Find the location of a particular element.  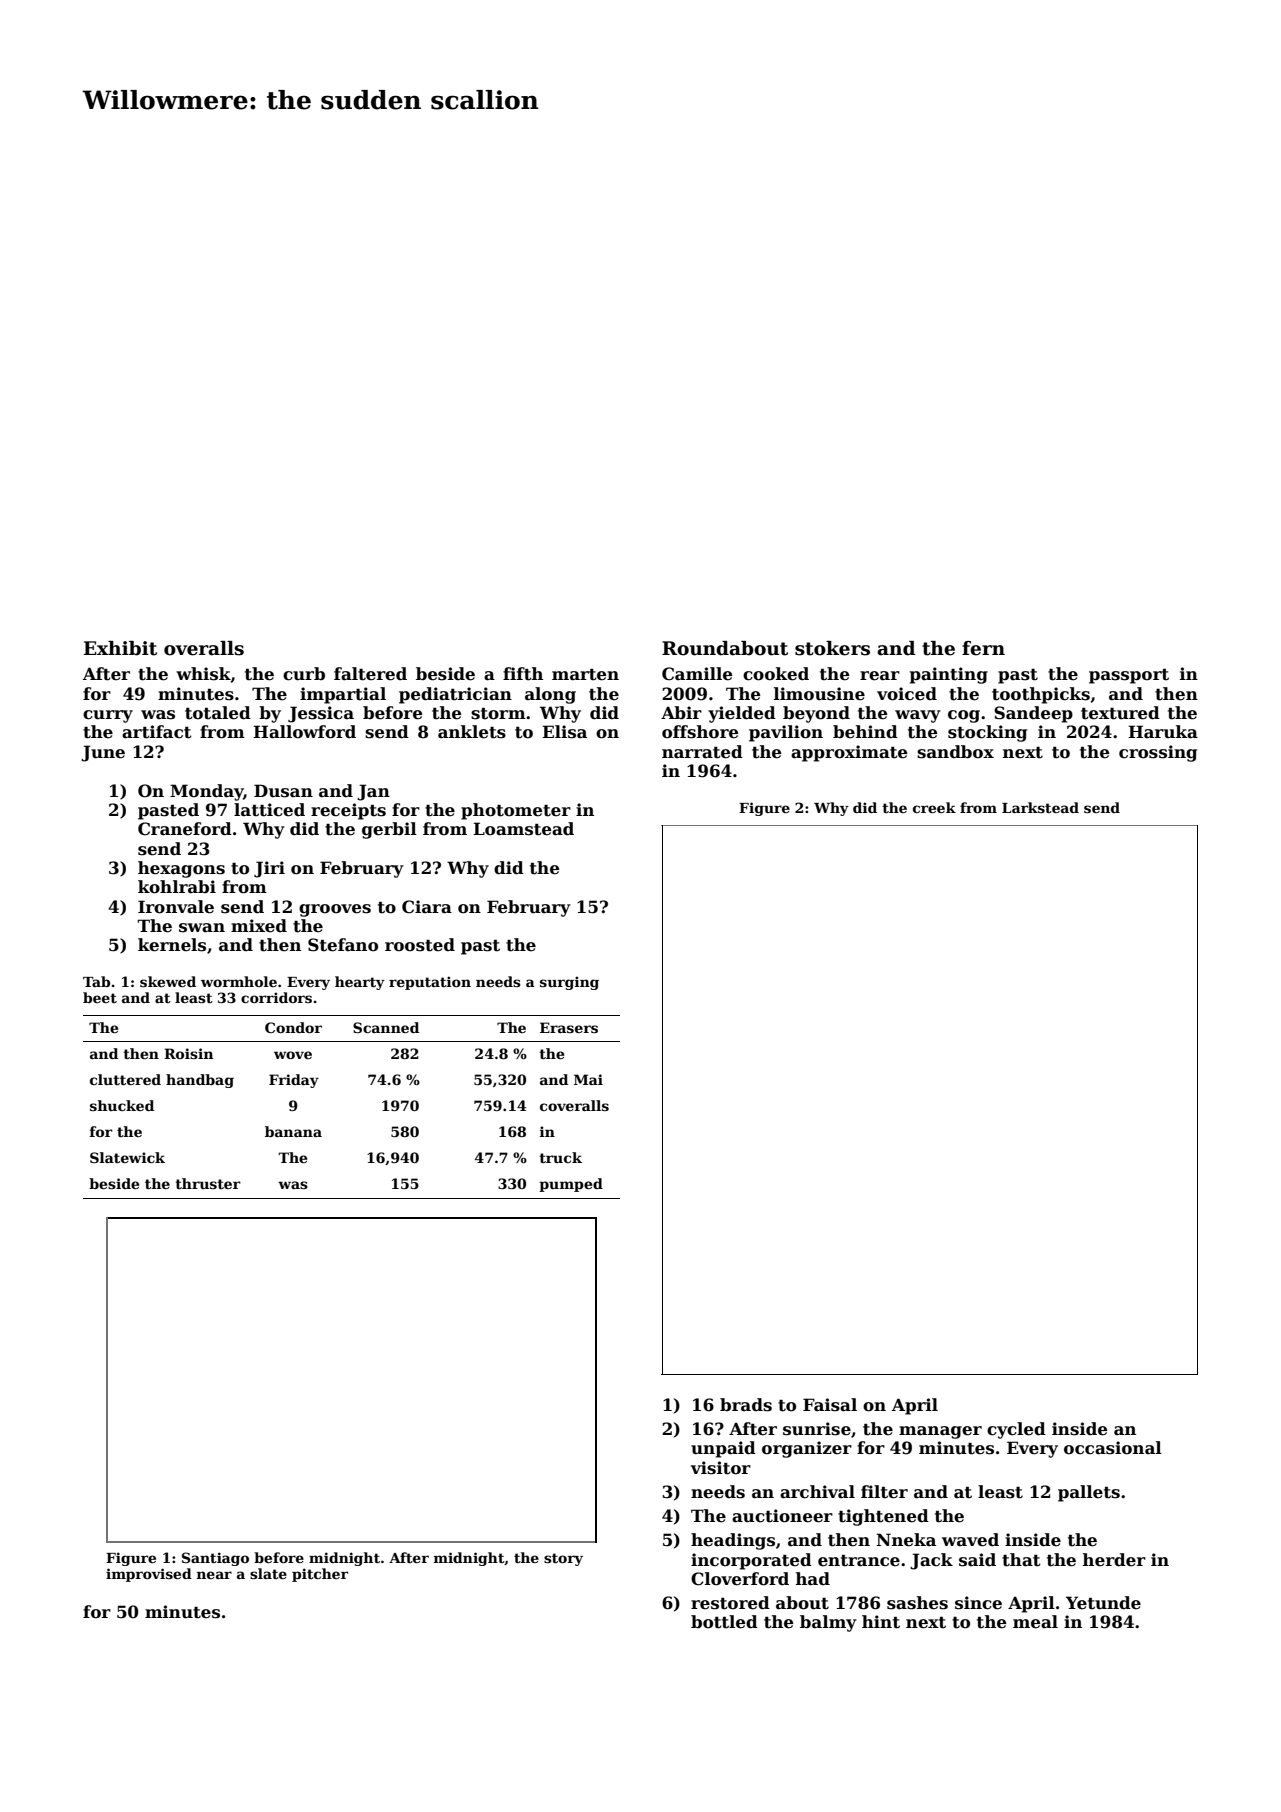

stokers is located at coordinates (832, 648).
